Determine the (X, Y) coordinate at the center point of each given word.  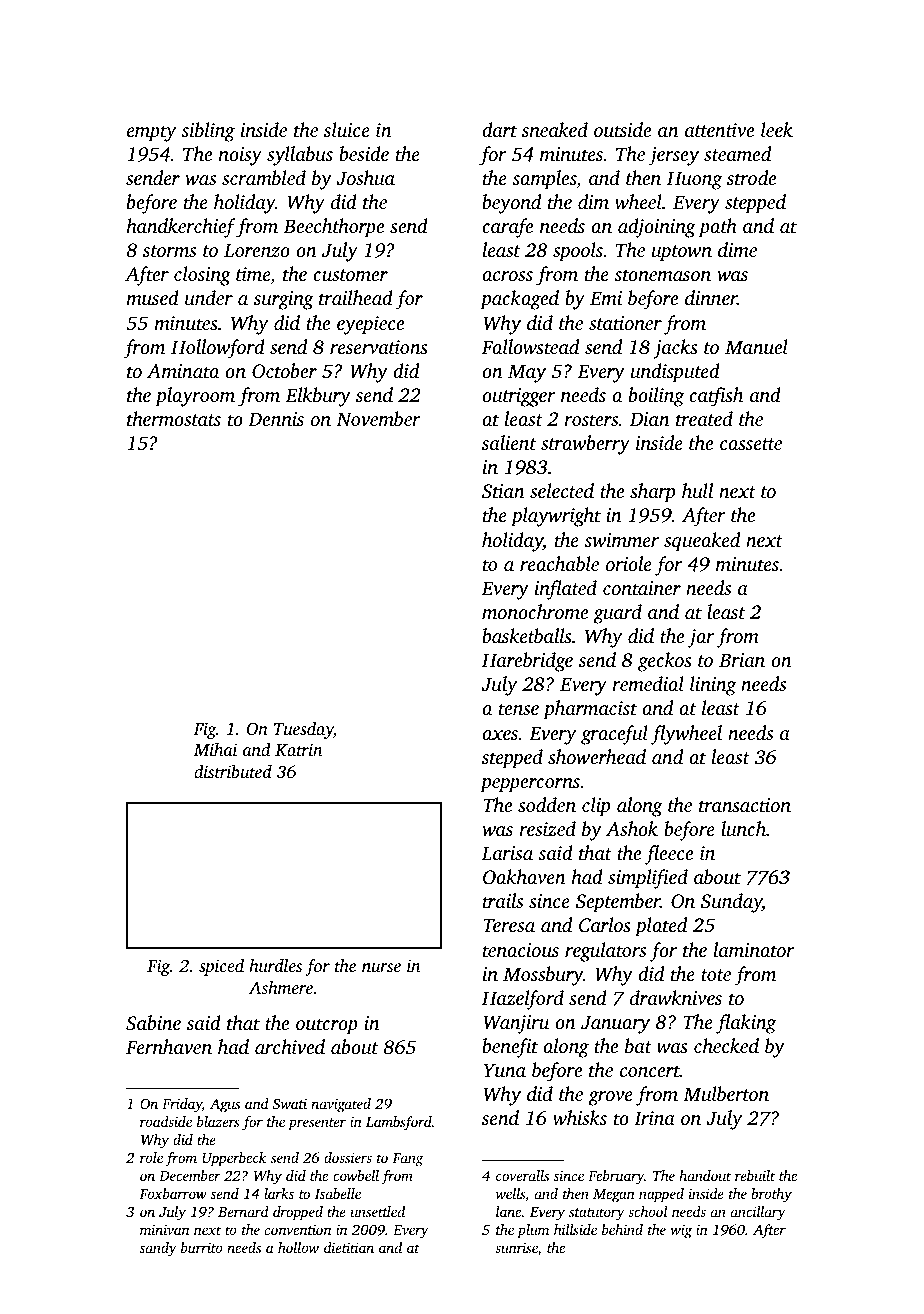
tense (519, 709)
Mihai (215, 749)
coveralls (522, 1175)
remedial (648, 683)
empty (151, 133)
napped (661, 1195)
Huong (694, 180)
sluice (347, 129)
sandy (158, 1249)
